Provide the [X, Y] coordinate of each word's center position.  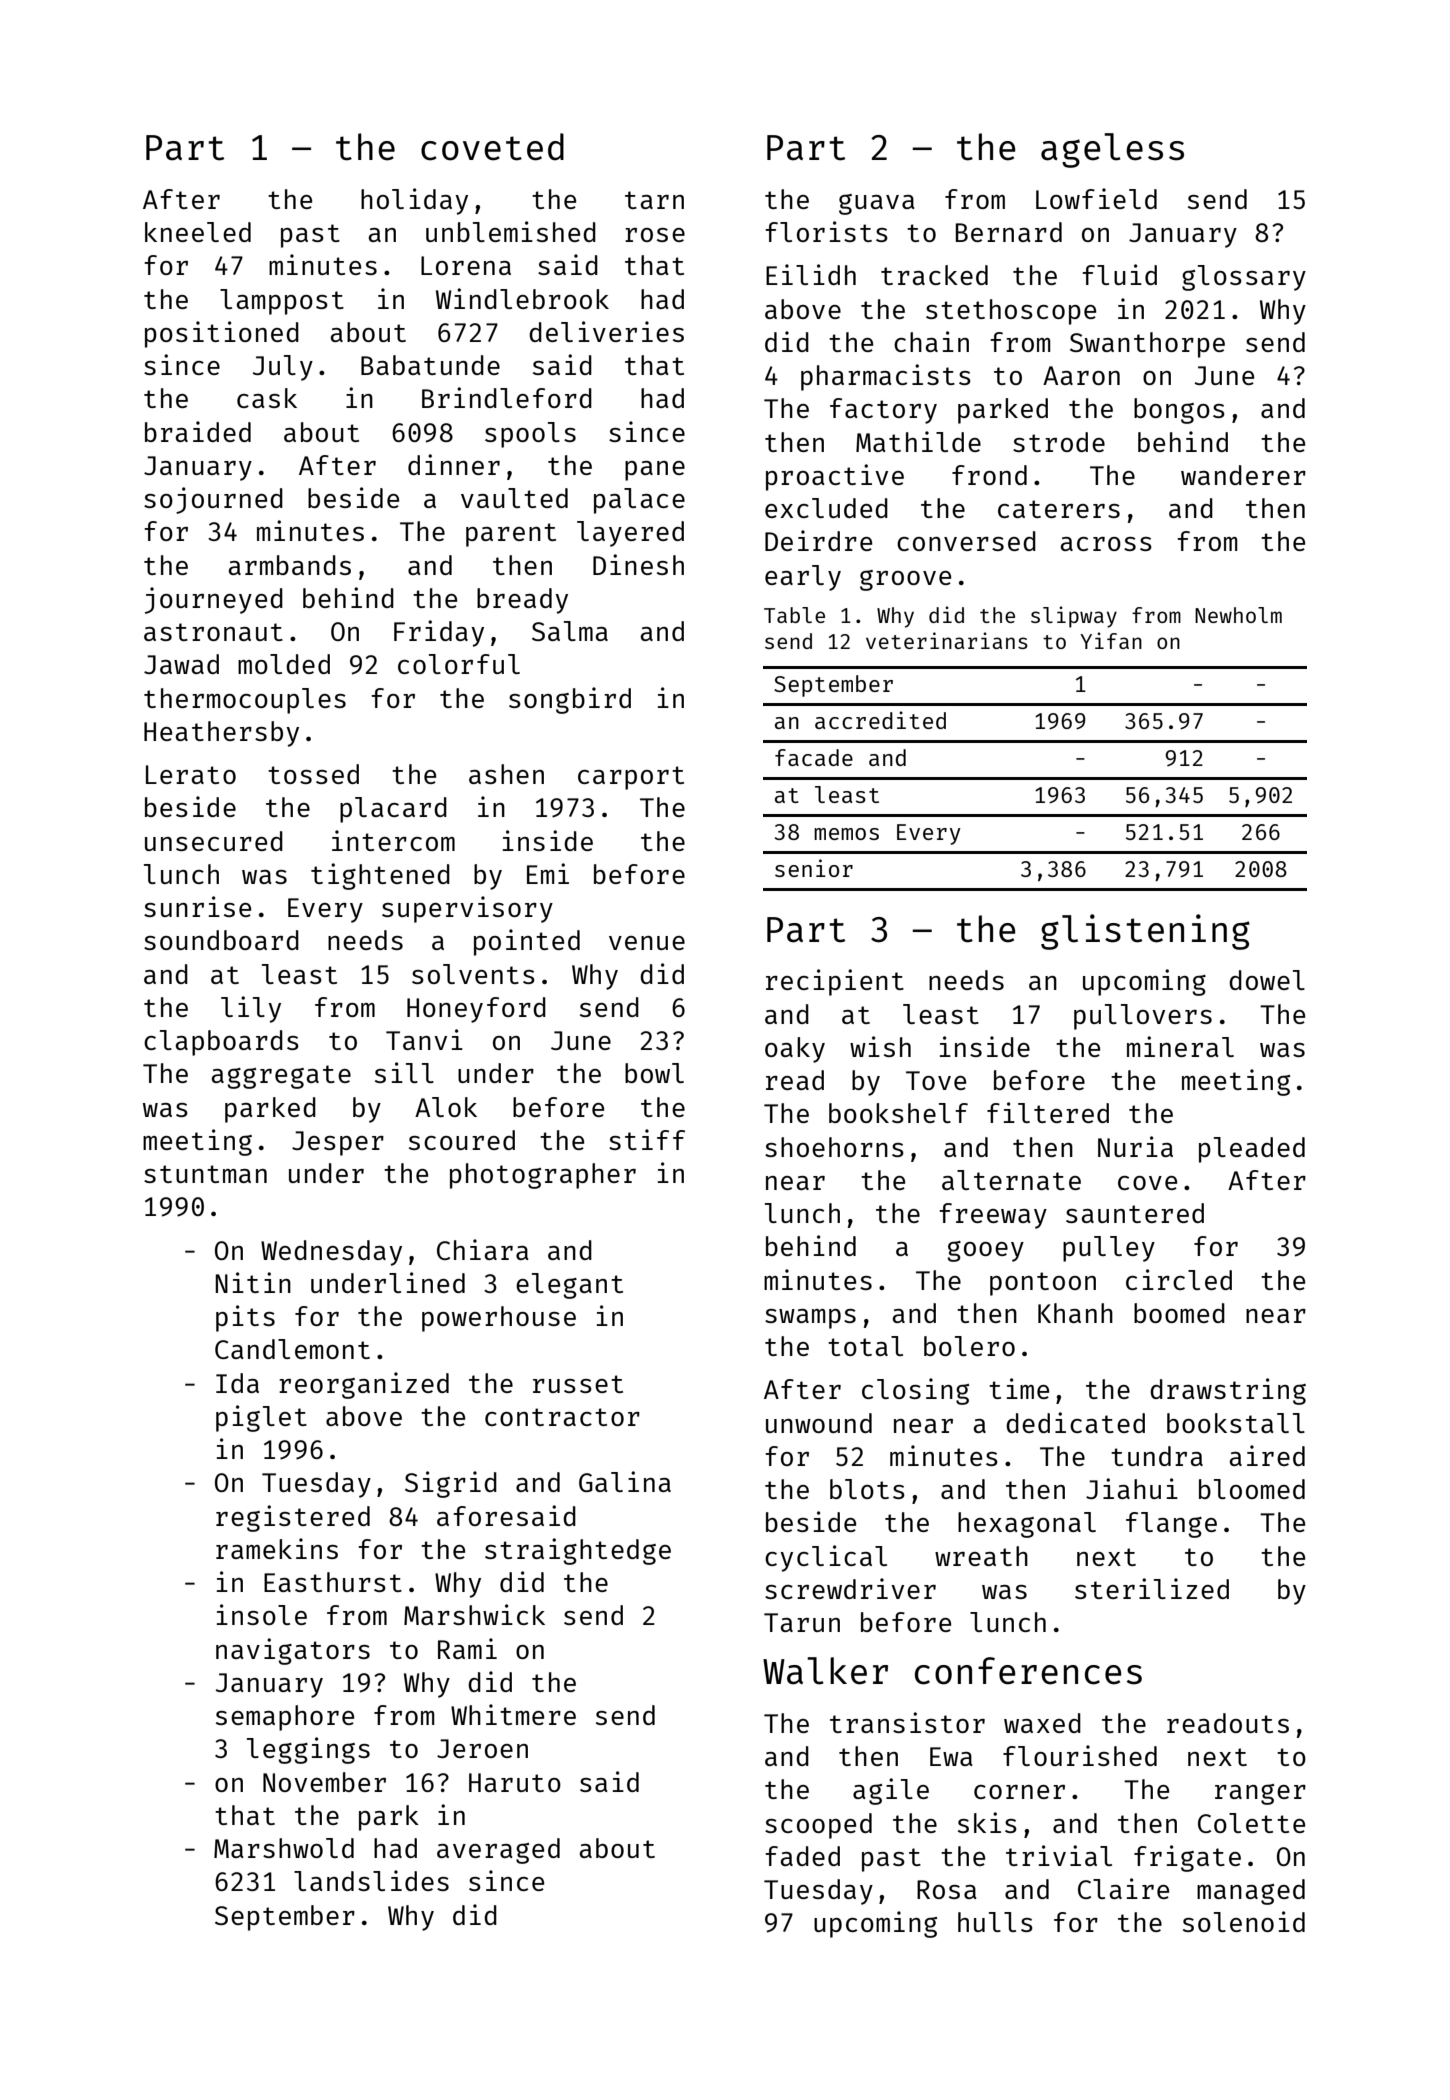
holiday [414, 201]
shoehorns [834, 1147]
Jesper [338, 1143]
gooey [985, 1251]
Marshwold [284, 1848]
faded [802, 1856]
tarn [654, 200]
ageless [1112, 150]
